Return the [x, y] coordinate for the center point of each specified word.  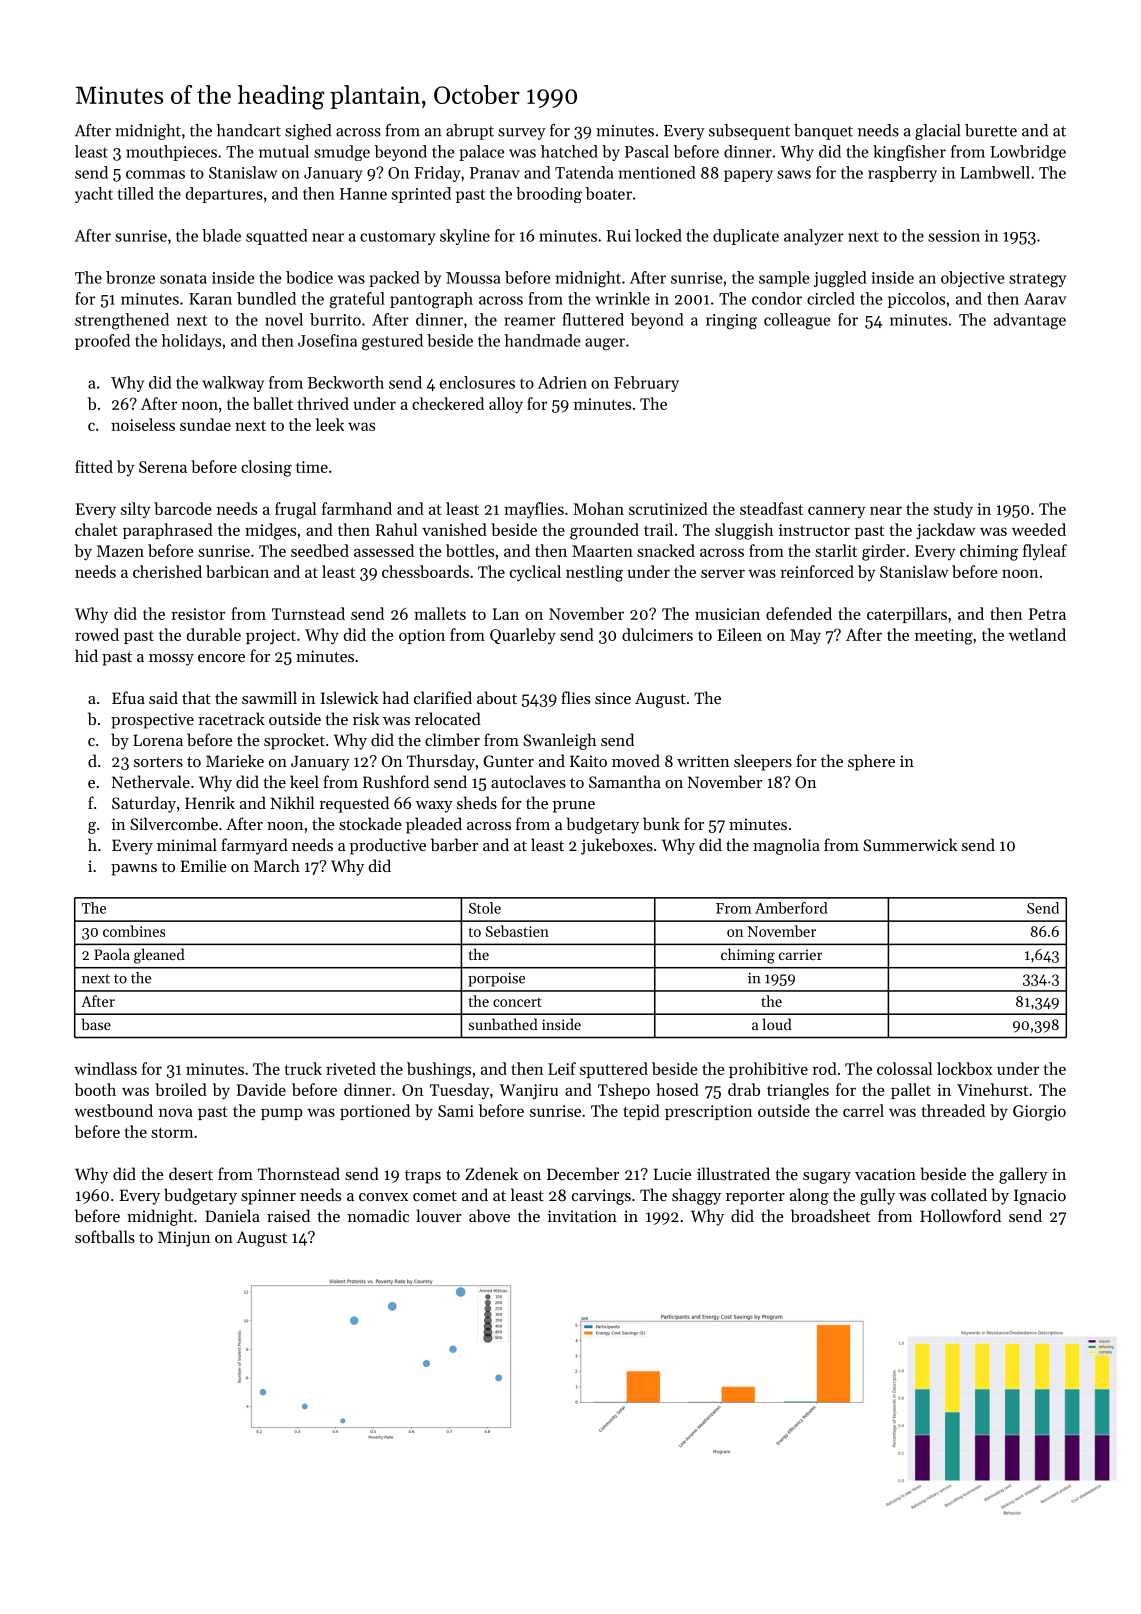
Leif [562, 1068]
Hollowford [960, 1215]
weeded [1039, 529]
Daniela [232, 1215]
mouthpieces [171, 153]
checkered [448, 403]
